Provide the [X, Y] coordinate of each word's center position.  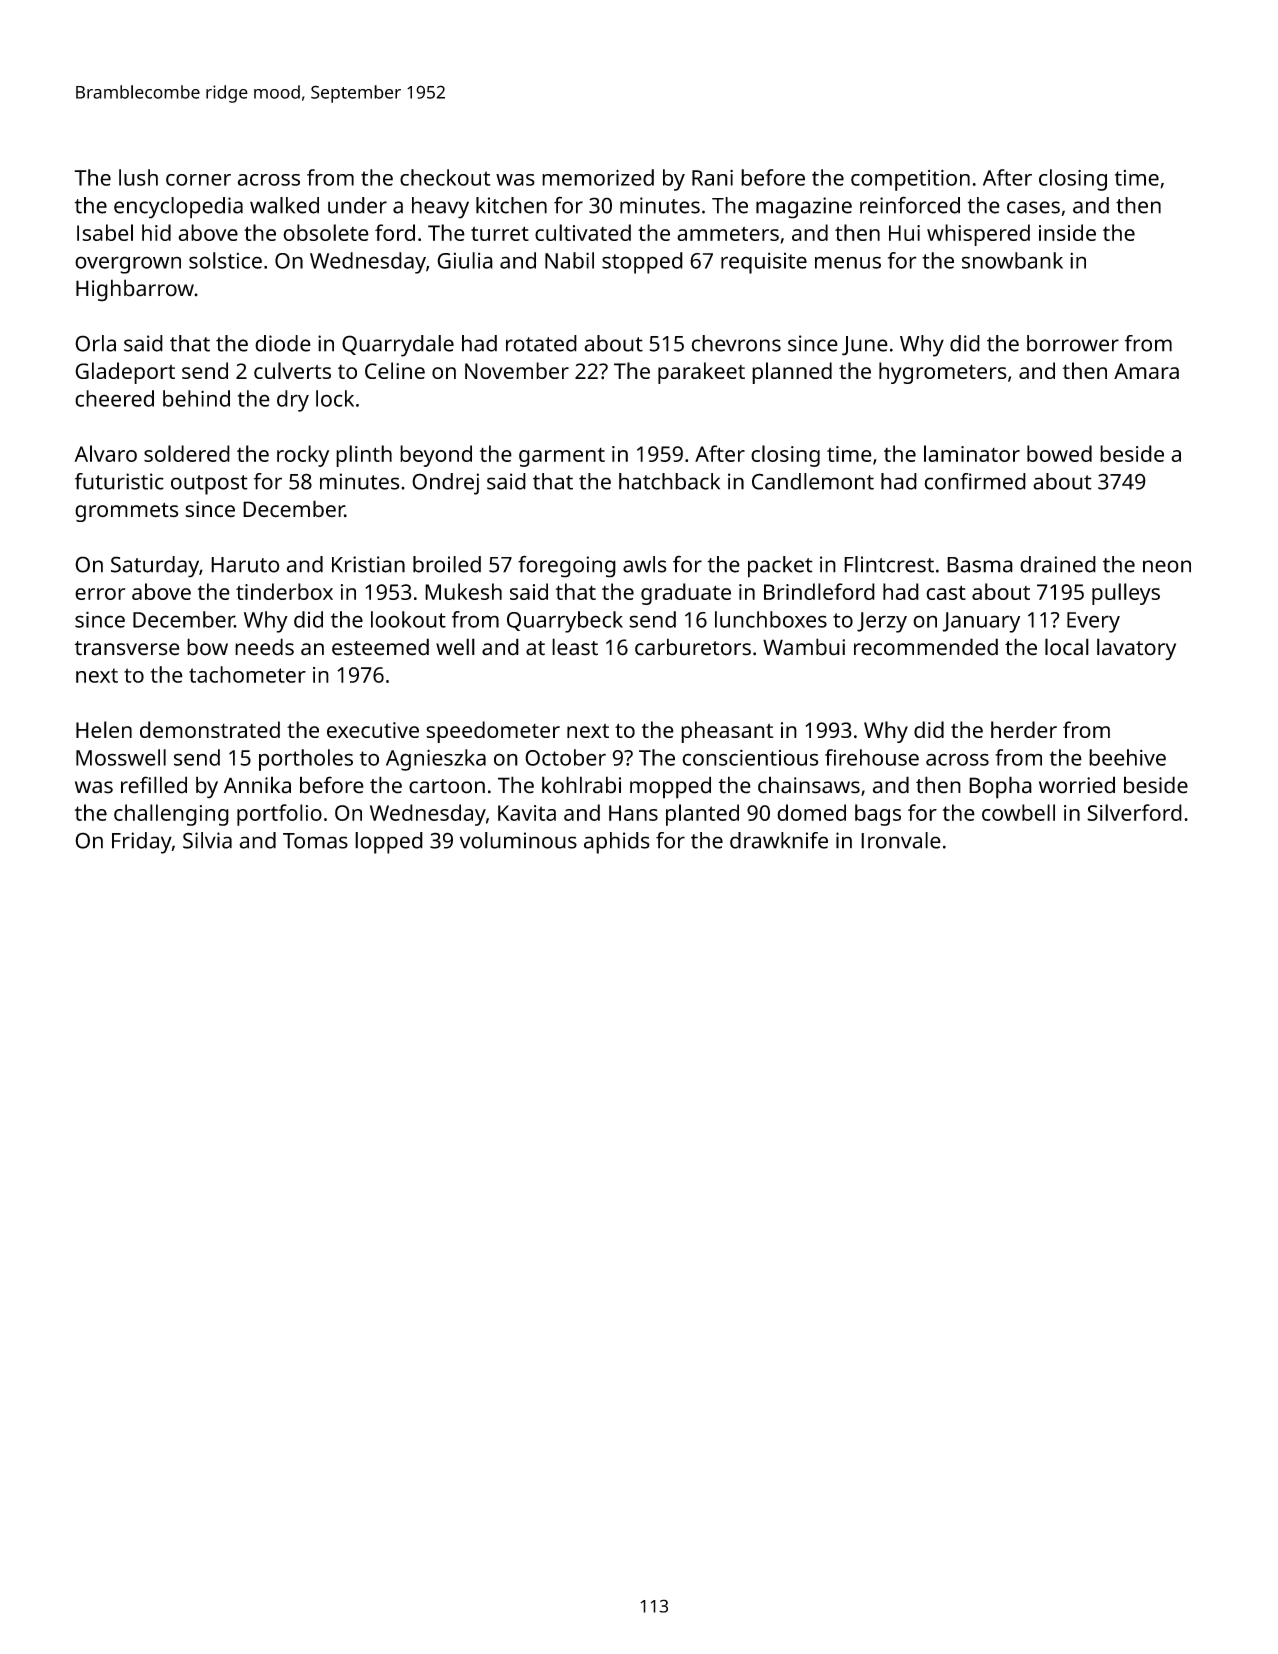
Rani [712, 178]
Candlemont [813, 481]
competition [910, 180]
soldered [187, 453]
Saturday [155, 567]
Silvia [207, 840]
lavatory [1136, 649]
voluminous [518, 840]
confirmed [975, 481]
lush [138, 177]
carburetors [693, 647]
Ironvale [901, 840]
